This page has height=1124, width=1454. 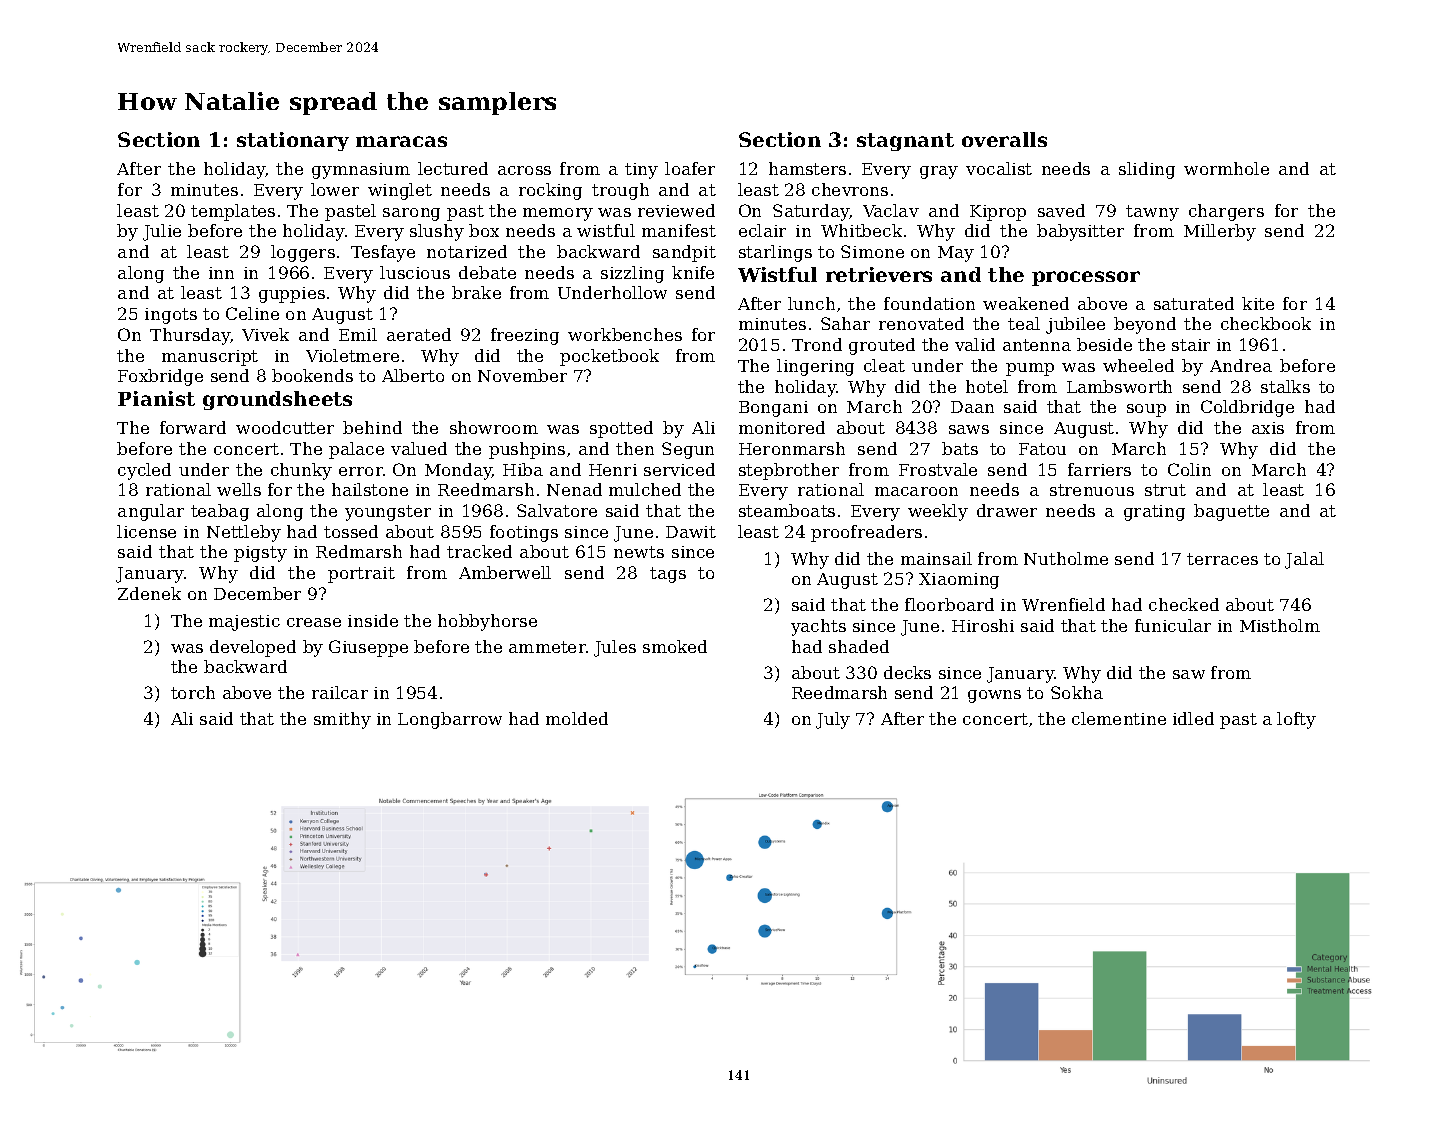 What do you see at coordinates (193, 692) in the page?
I see `torch` at bounding box center [193, 692].
